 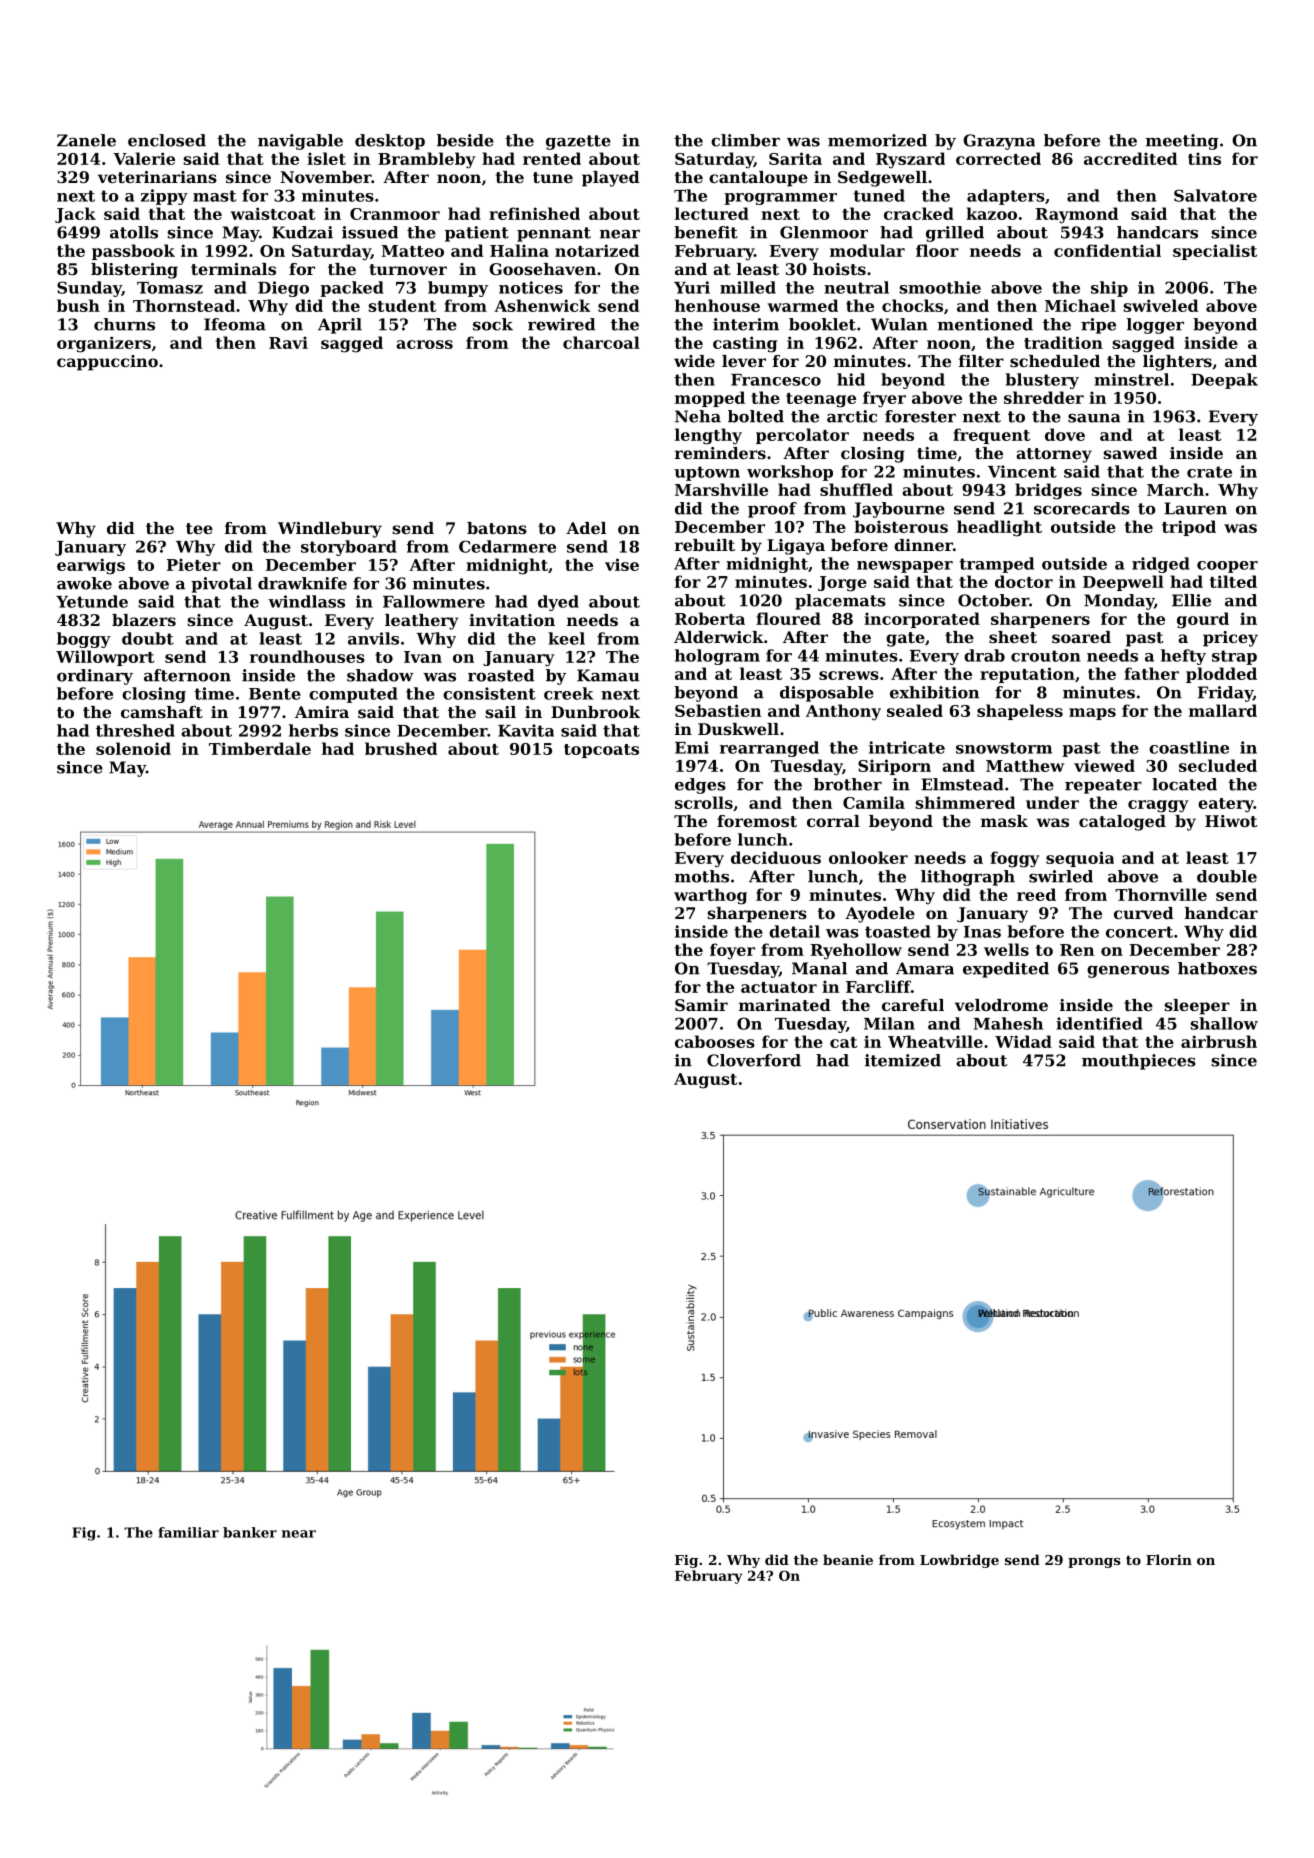 I want to click on itemized, so click(x=903, y=1060).
